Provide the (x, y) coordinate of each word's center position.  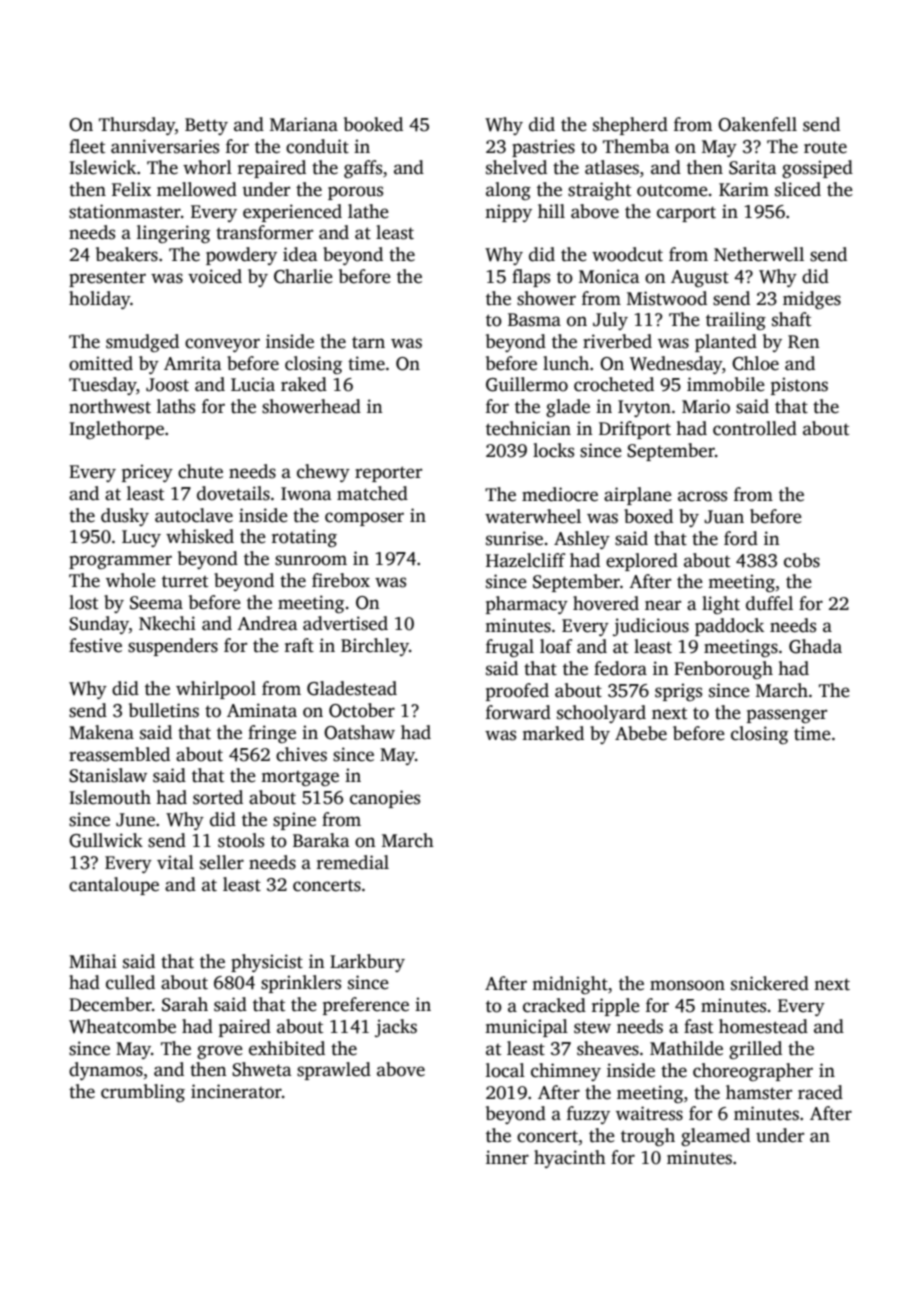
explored (642, 562)
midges (812, 300)
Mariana (304, 124)
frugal (510, 648)
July (610, 321)
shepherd (630, 126)
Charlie (303, 276)
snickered (770, 983)
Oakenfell (757, 124)
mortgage (300, 778)
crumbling (143, 1093)
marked (553, 733)
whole (131, 580)
